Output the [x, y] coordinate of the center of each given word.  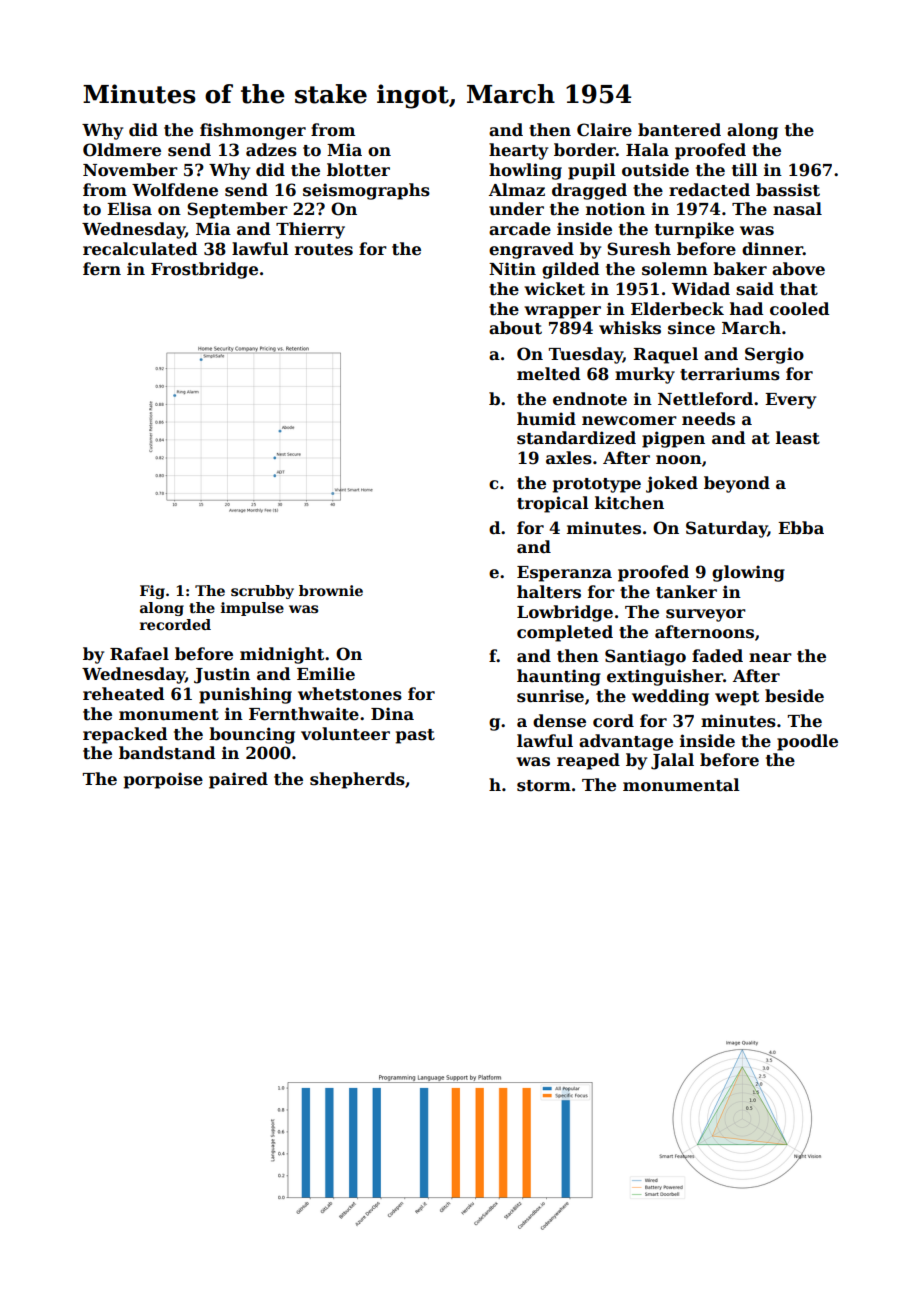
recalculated [140, 249]
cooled [799, 309]
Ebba [801, 528]
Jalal [672, 761]
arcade [520, 229]
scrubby [262, 592]
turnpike [694, 230]
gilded [570, 270]
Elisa [129, 209]
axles [569, 458]
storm [544, 786]
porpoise [163, 780]
